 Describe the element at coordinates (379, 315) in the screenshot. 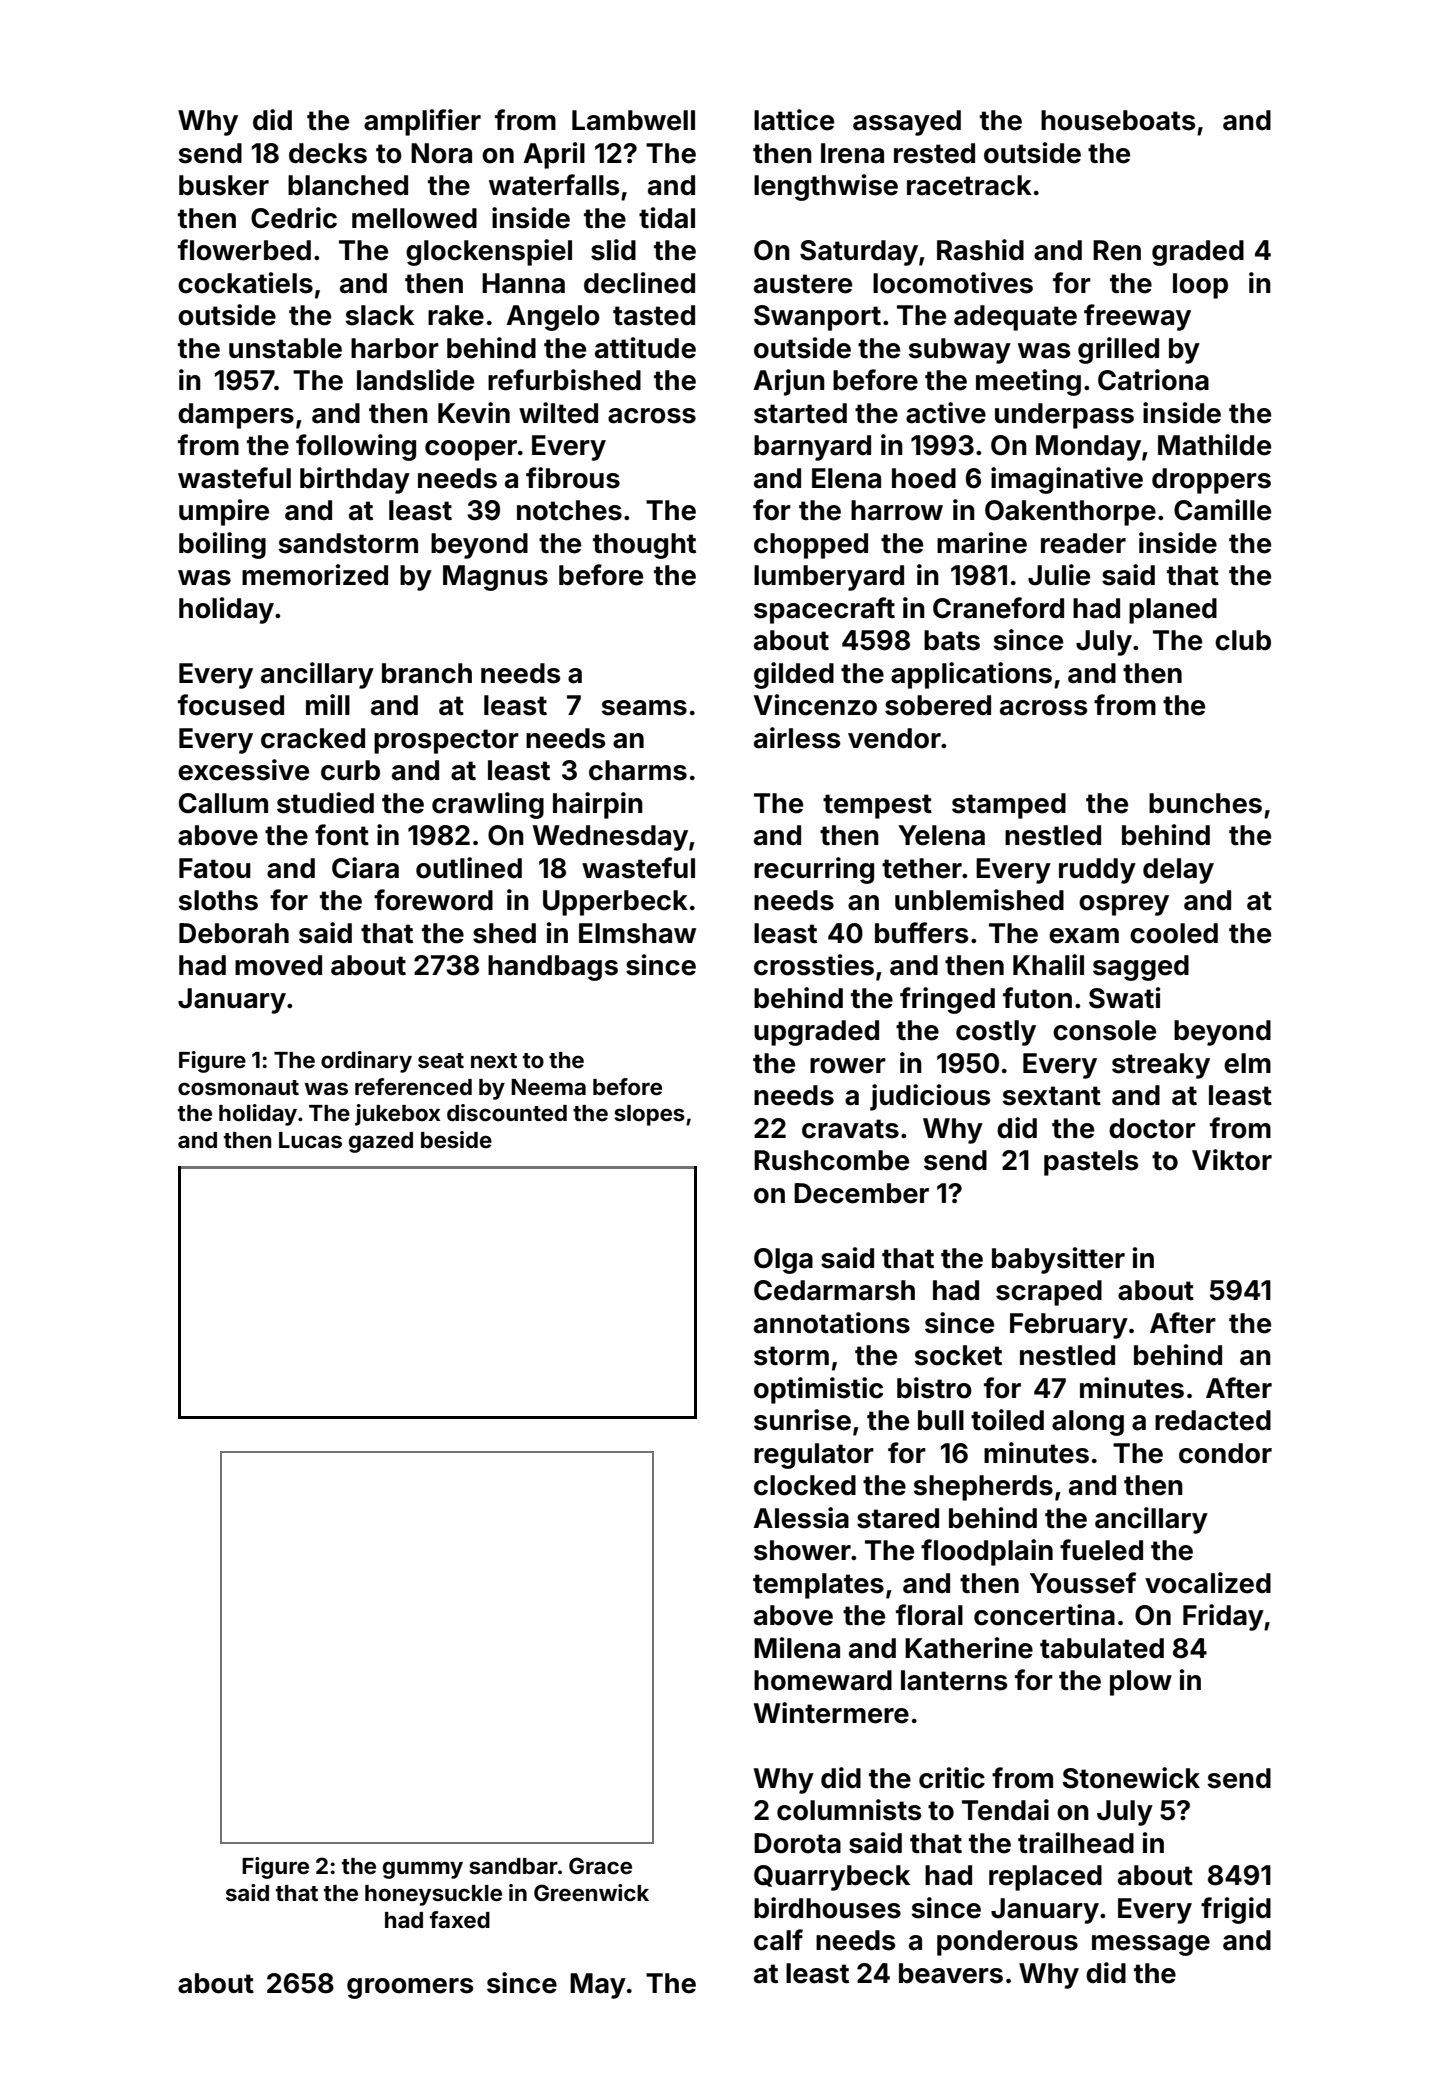

I see `slack` at that location.
